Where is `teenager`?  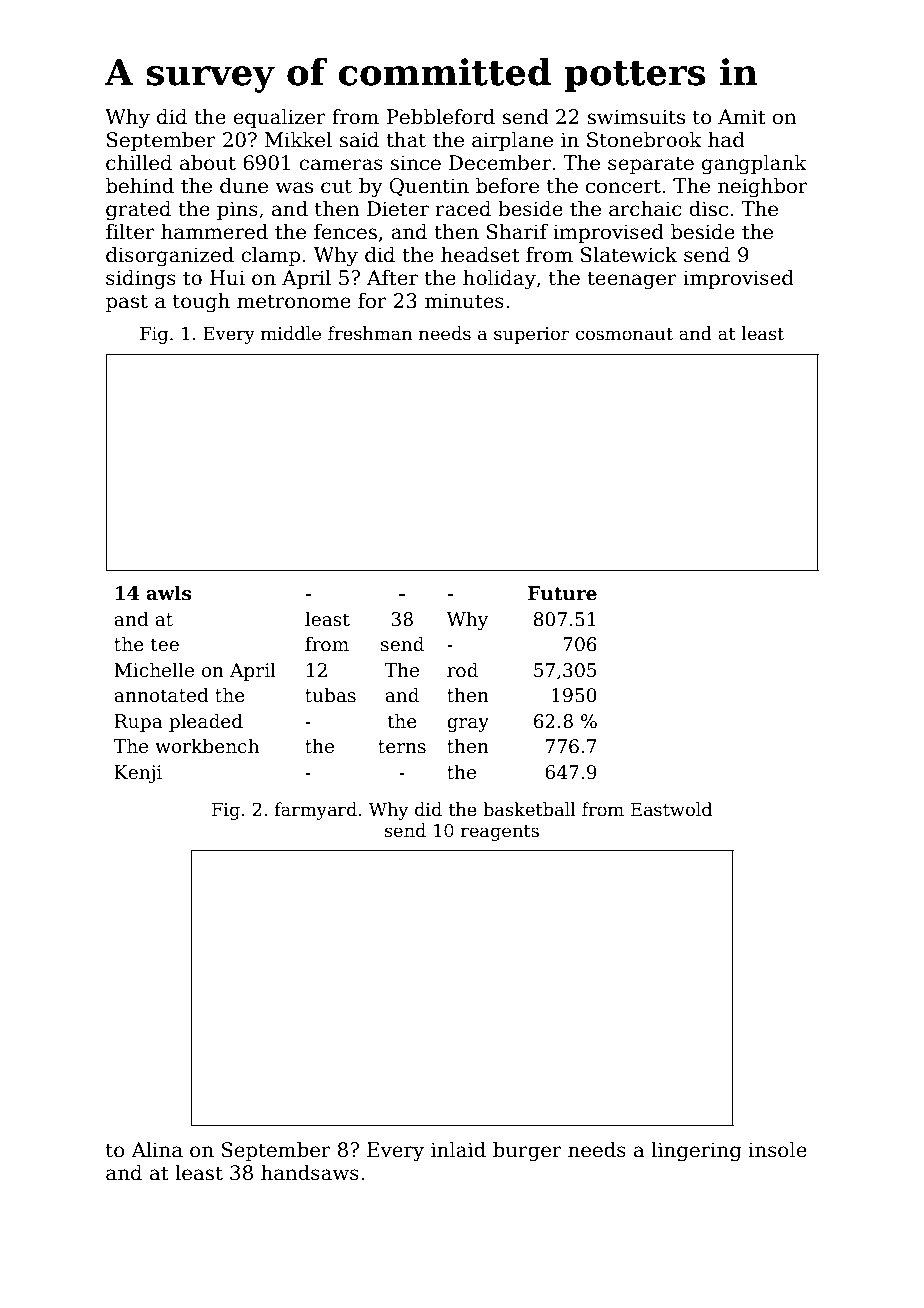
teenager is located at coordinates (632, 280).
